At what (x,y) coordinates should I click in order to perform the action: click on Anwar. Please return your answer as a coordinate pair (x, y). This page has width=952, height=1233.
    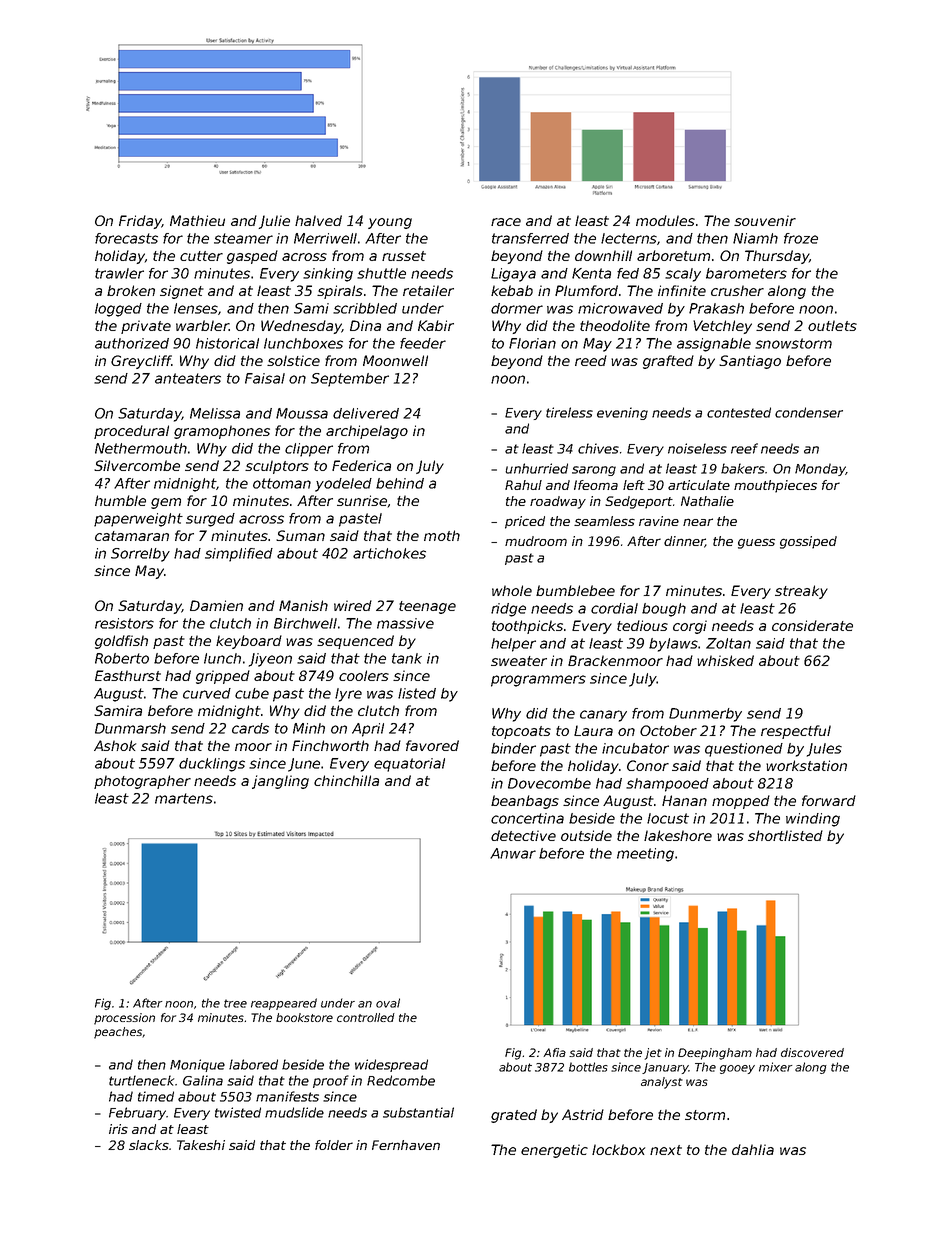
    Looking at the image, I should click on (513, 853).
